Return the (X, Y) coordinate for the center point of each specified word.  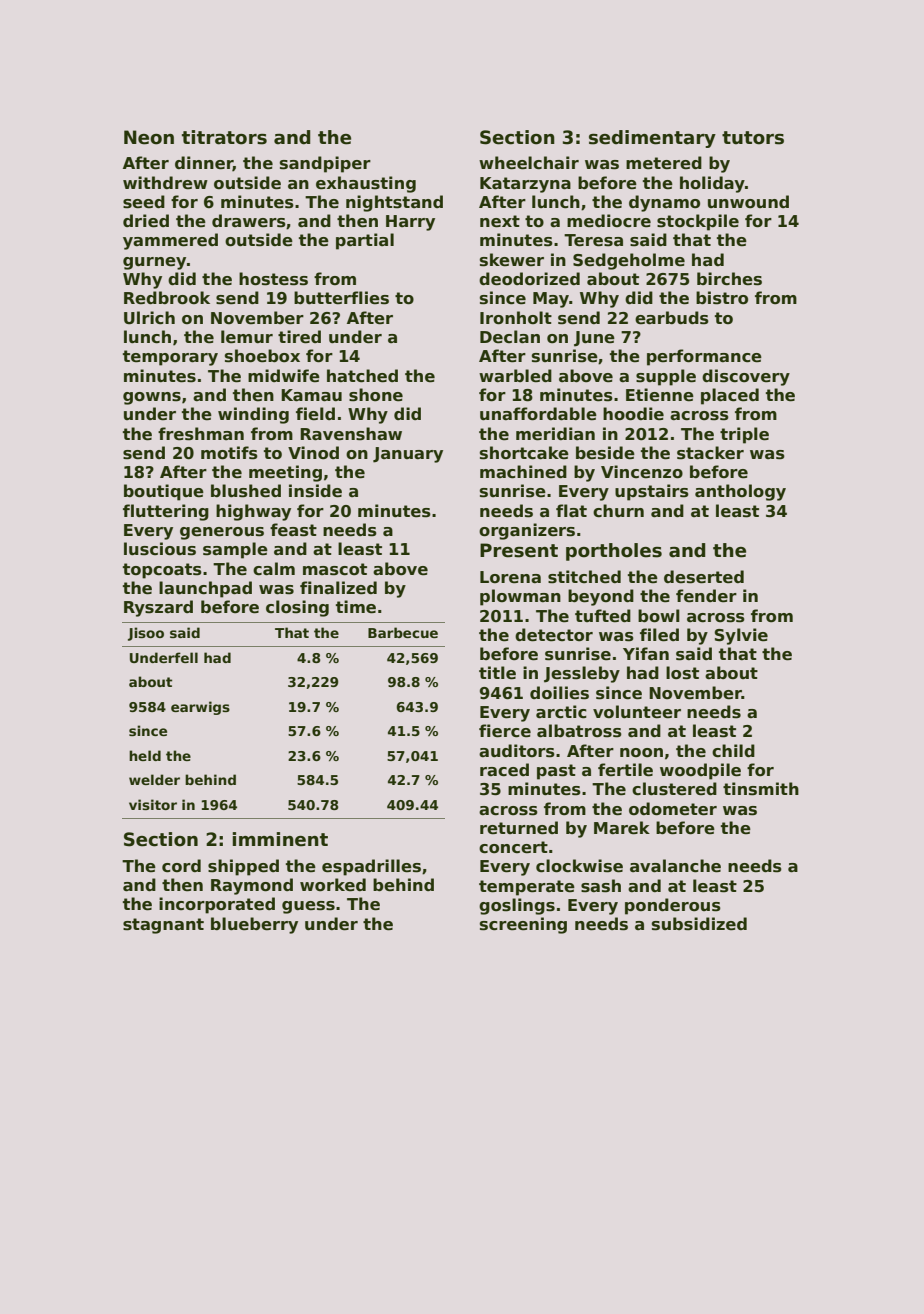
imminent (280, 839)
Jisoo (146, 634)
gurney (154, 263)
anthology (740, 492)
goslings (517, 906)
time (356, 607)
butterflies (341, 298)
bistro (722, 298)
